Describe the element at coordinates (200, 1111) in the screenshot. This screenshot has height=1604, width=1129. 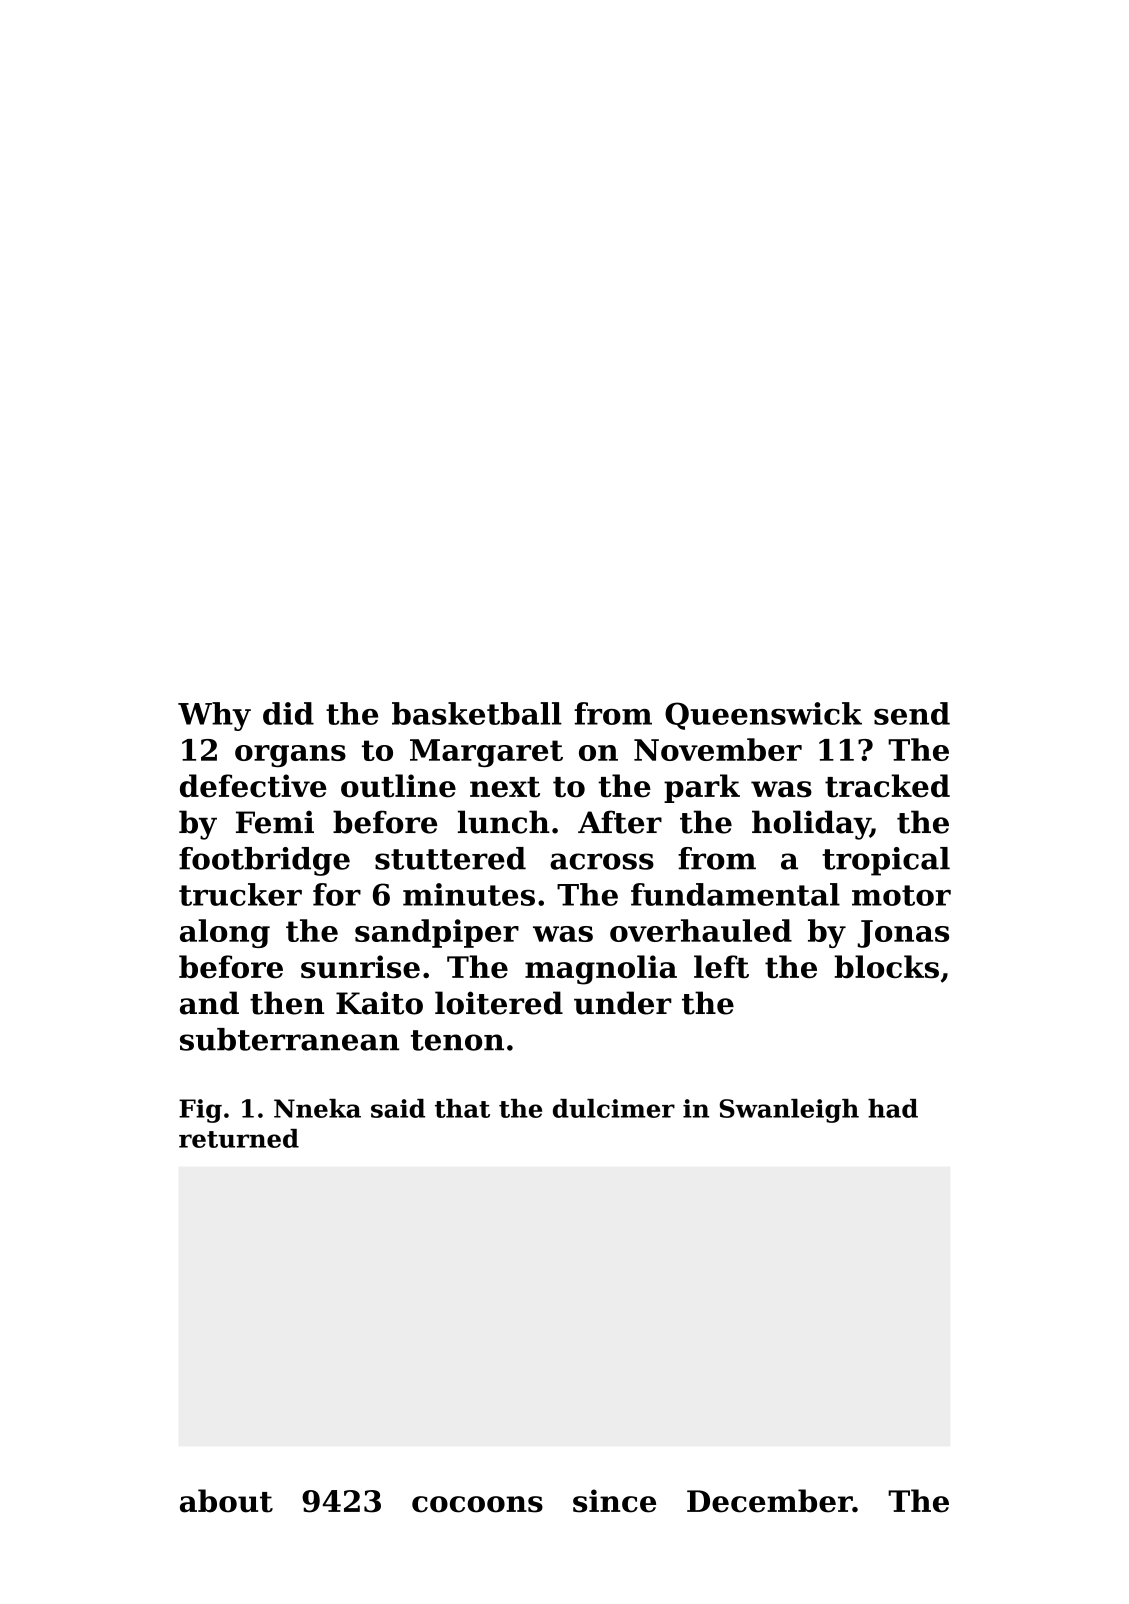
I see `Fig` at that location.
